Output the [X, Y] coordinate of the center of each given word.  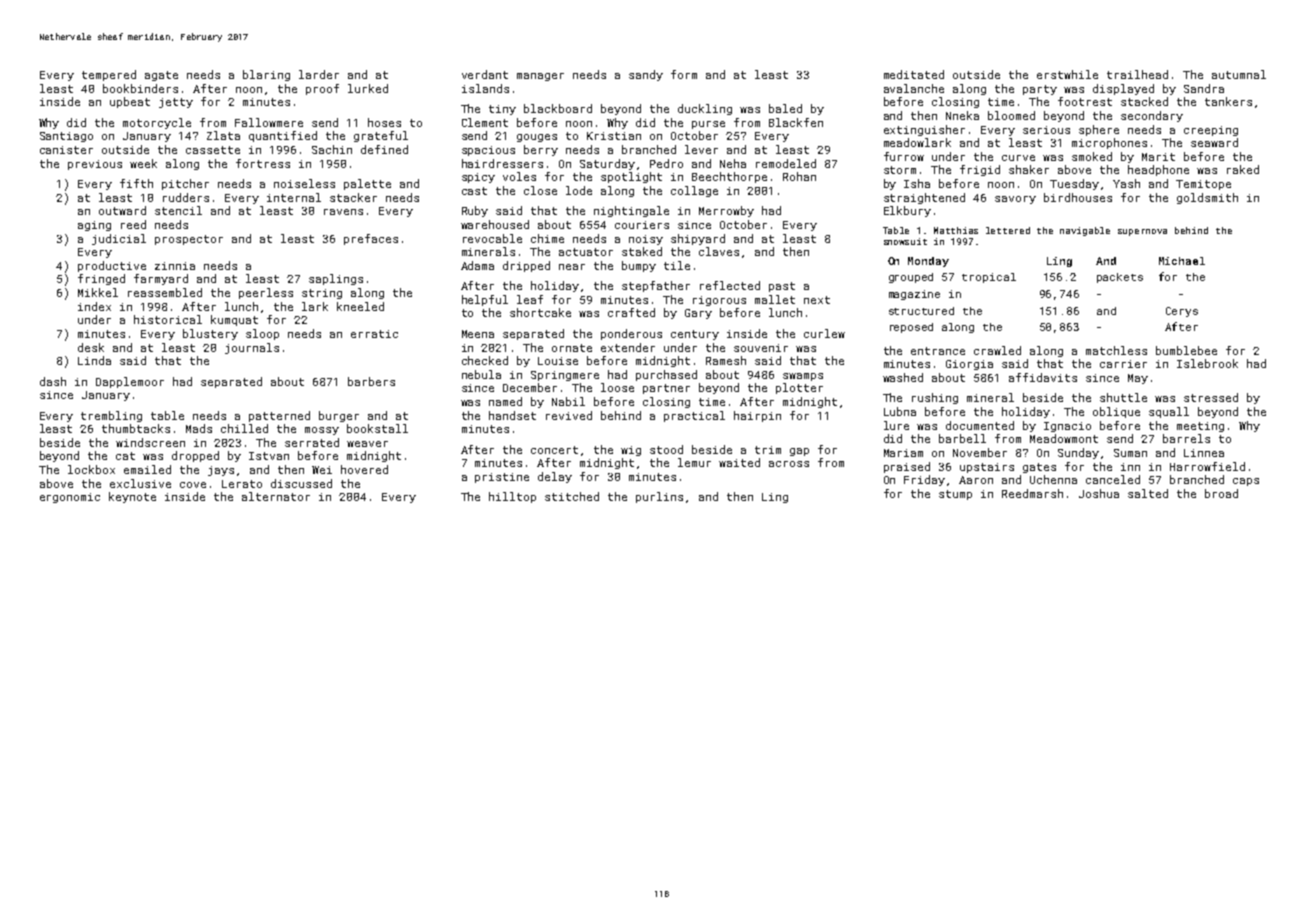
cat [125, 456]
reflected [730, 285]
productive [112, 266]
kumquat [234, 320]
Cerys [1182, 312]
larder [319, 74]
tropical [989, 278]
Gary [698, 314]
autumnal [1239, 74]
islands [485, 88]
